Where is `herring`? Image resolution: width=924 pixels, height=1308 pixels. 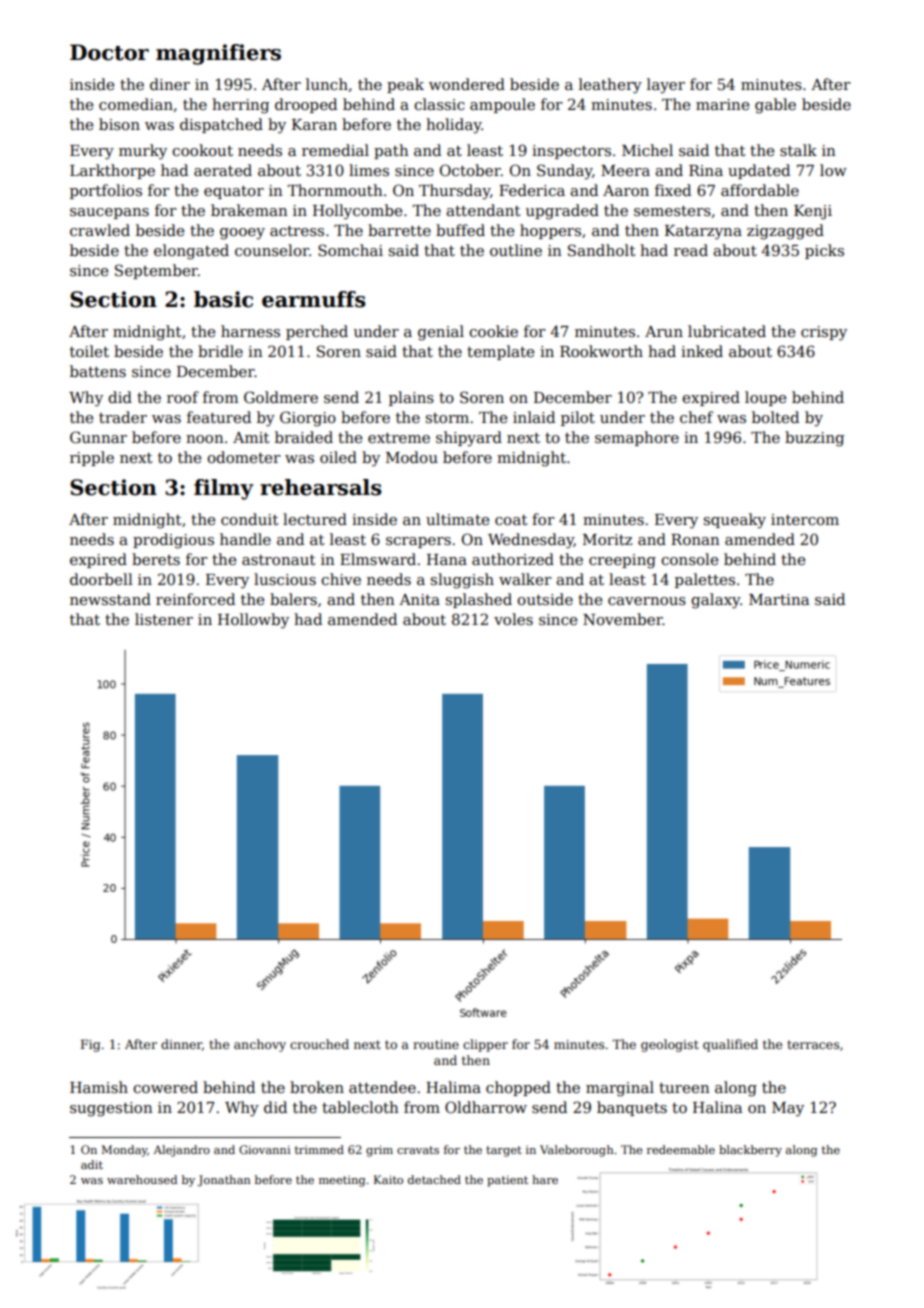 herring is located at coordinates (240, 106).
